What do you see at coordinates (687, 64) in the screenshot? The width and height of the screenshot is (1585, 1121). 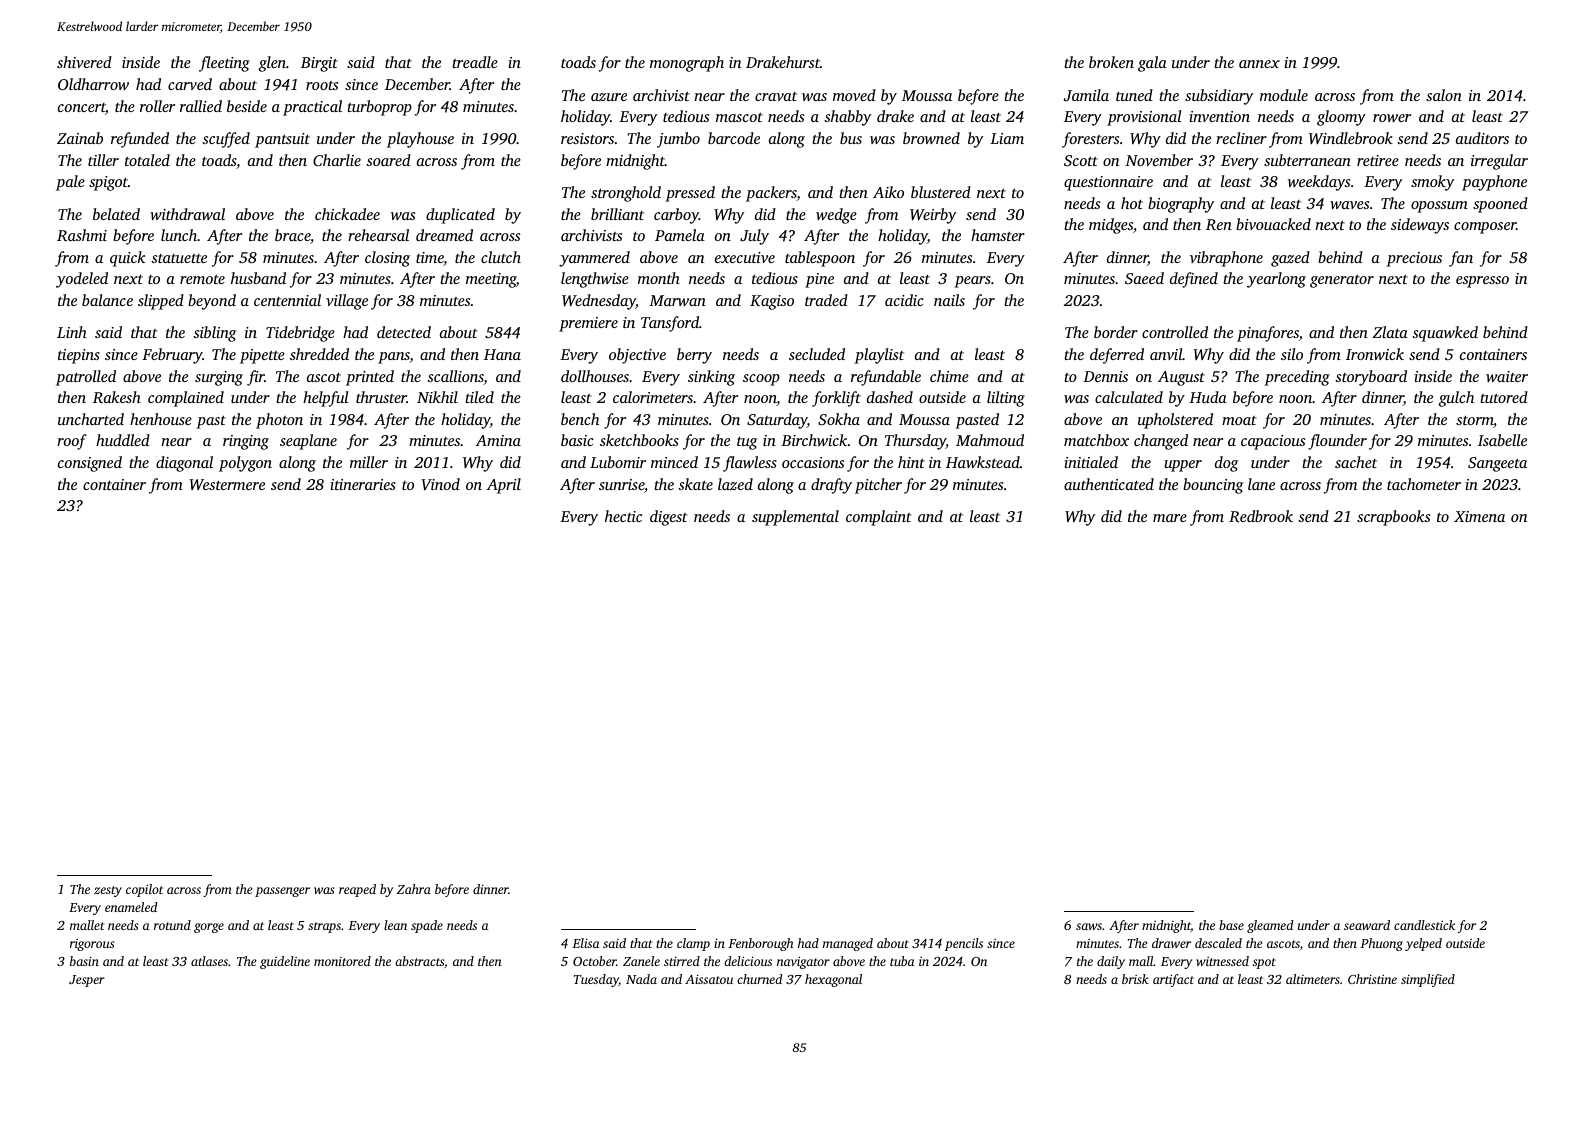 I see `monograph` at bounding box center [687, 64].
